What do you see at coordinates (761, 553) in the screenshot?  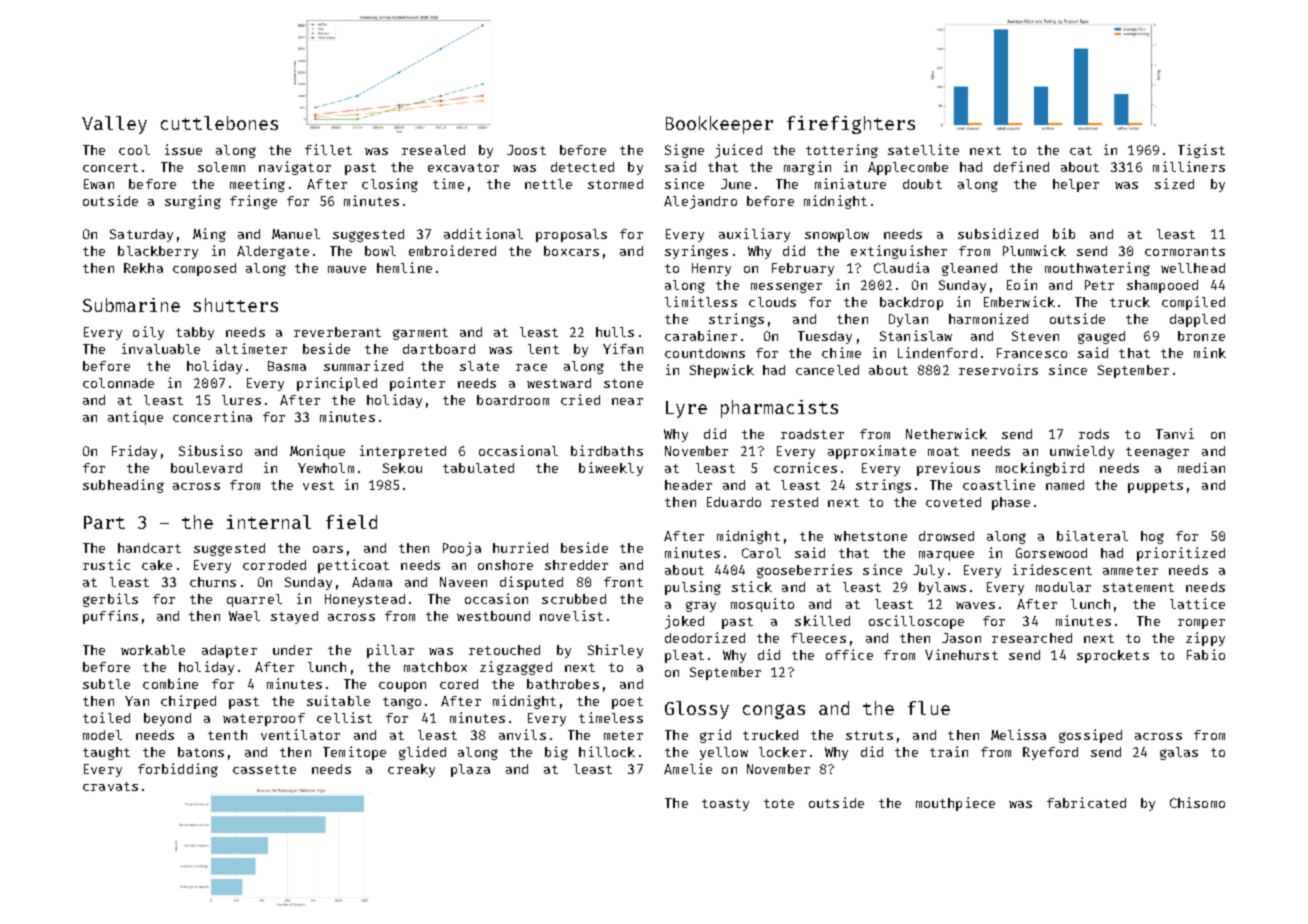 I see `Carol` at bounding box center [761, 553].
